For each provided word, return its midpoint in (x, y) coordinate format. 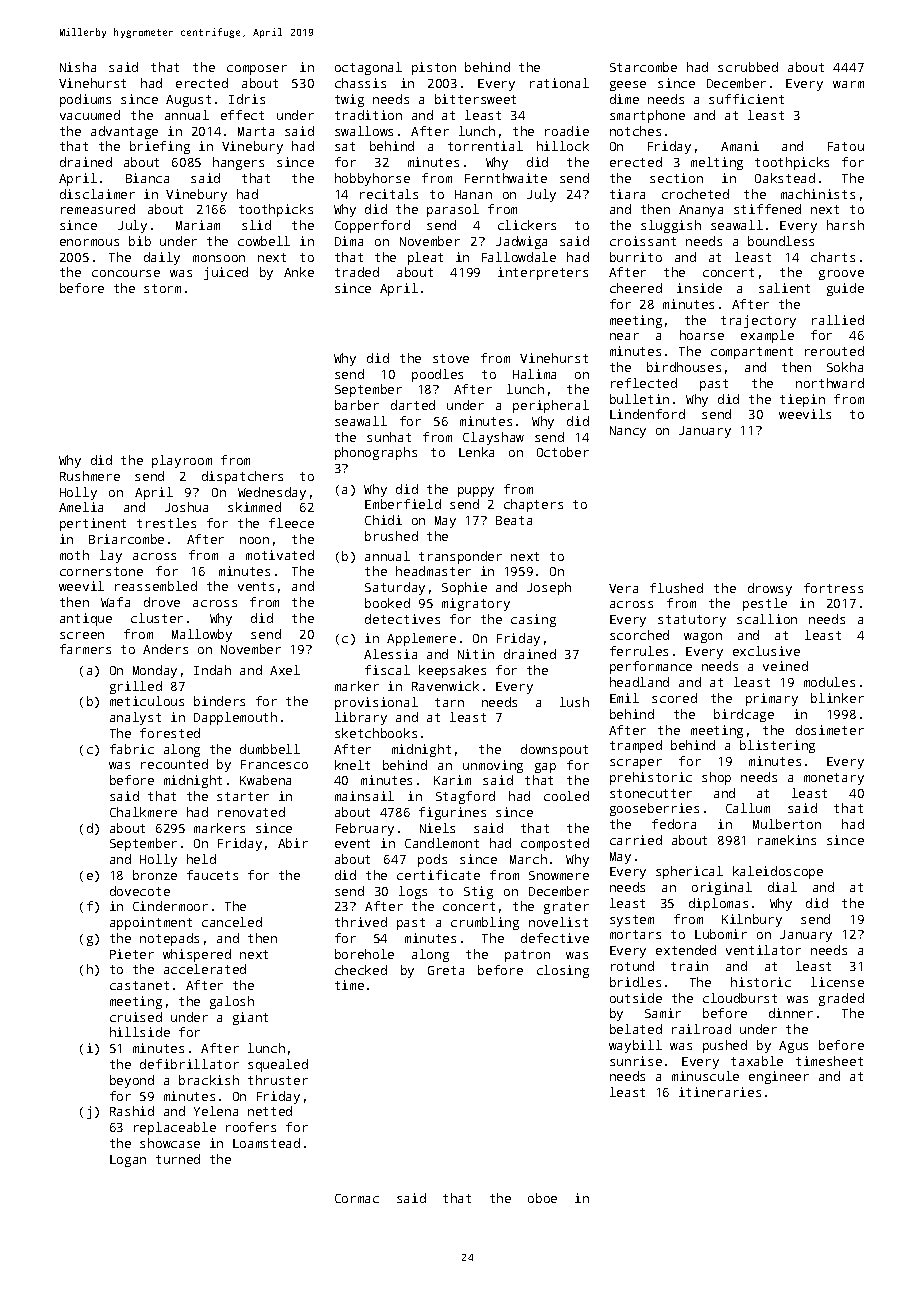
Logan (128, 1161)
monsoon (219, 258)
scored (674, 698)
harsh (845, 225)
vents (256, 586)
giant (250, 1018)
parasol (453, 210)
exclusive (766, 651)
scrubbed (748, 67)
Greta (446, 970)
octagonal (368, 68)
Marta (256, 131)
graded (841, 999)
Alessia (390, 654)
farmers (85, 649)
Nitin (476, 654)
